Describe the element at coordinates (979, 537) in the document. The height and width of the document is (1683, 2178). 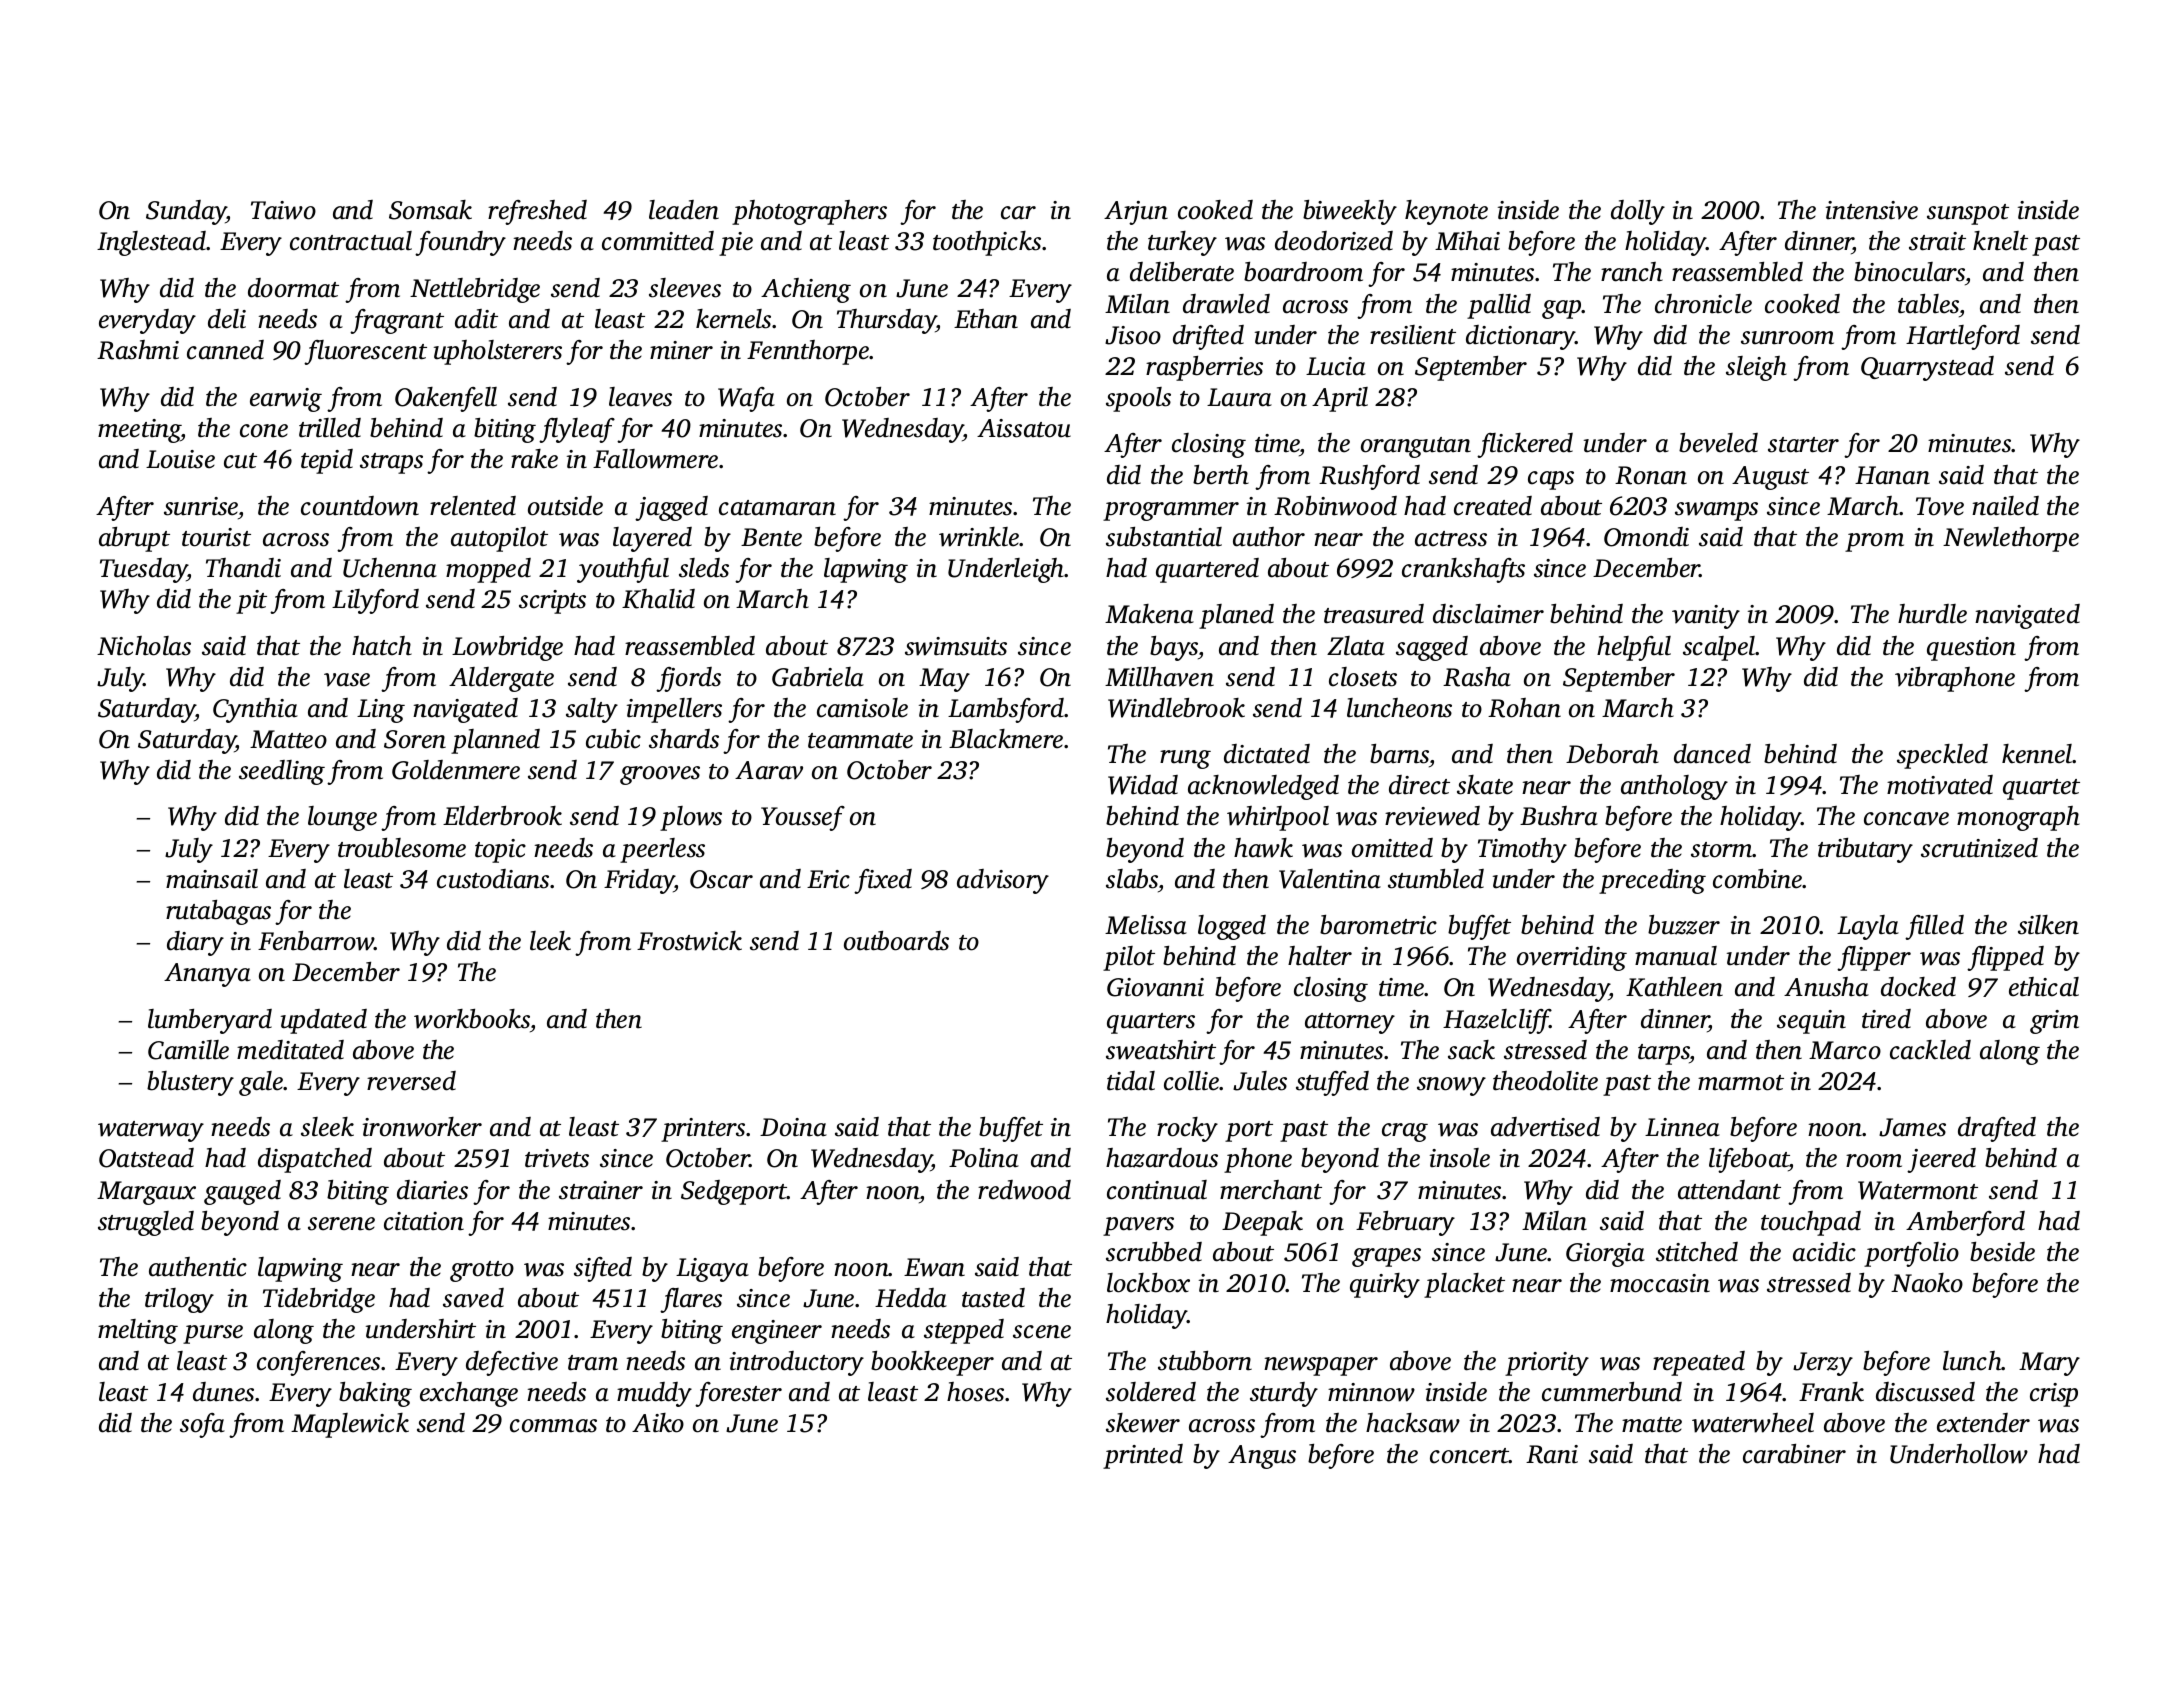
I see `wrinkle` at that location.
